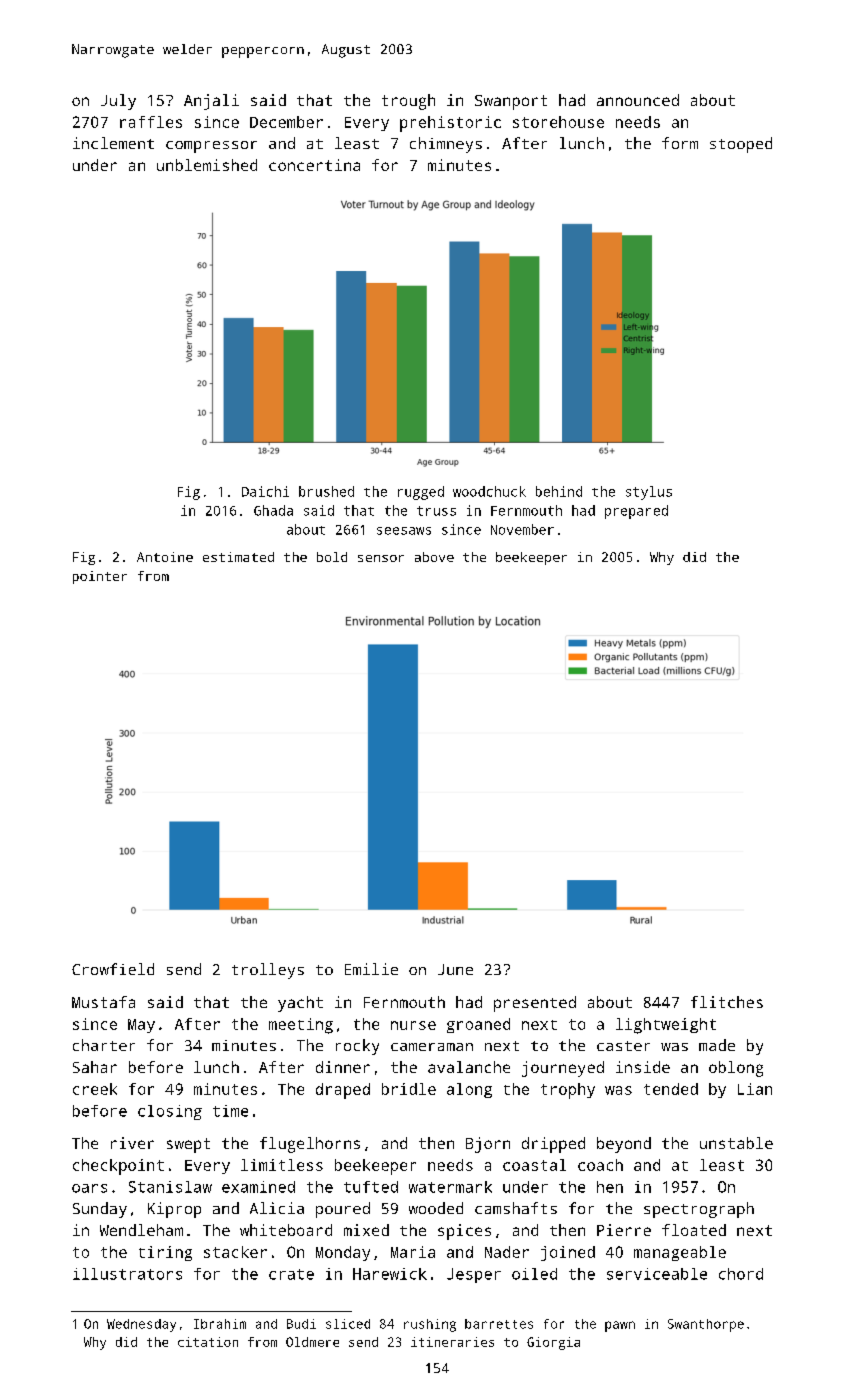 This page has width=849, height=1400. I want to click on Anjali, so click(211, 102).
